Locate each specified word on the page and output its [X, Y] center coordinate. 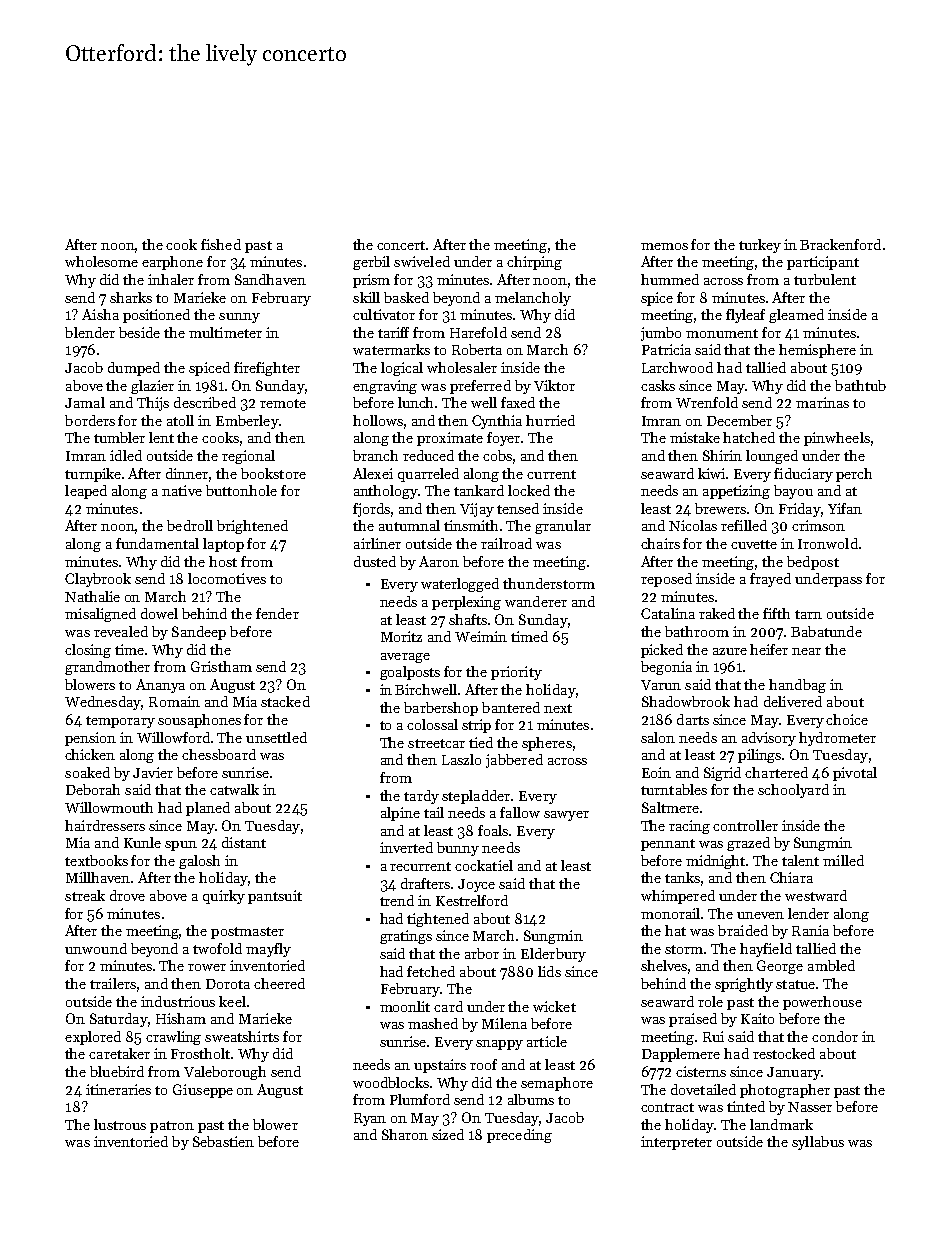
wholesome [101, 261]
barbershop [441, 709]
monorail [670, 913]
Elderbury [553, 955]
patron [172, 1127]
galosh [199, 862]
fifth [776, 613]
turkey [760, 246]
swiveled [422, 261]
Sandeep [199, 633]
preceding [519, 1136]
